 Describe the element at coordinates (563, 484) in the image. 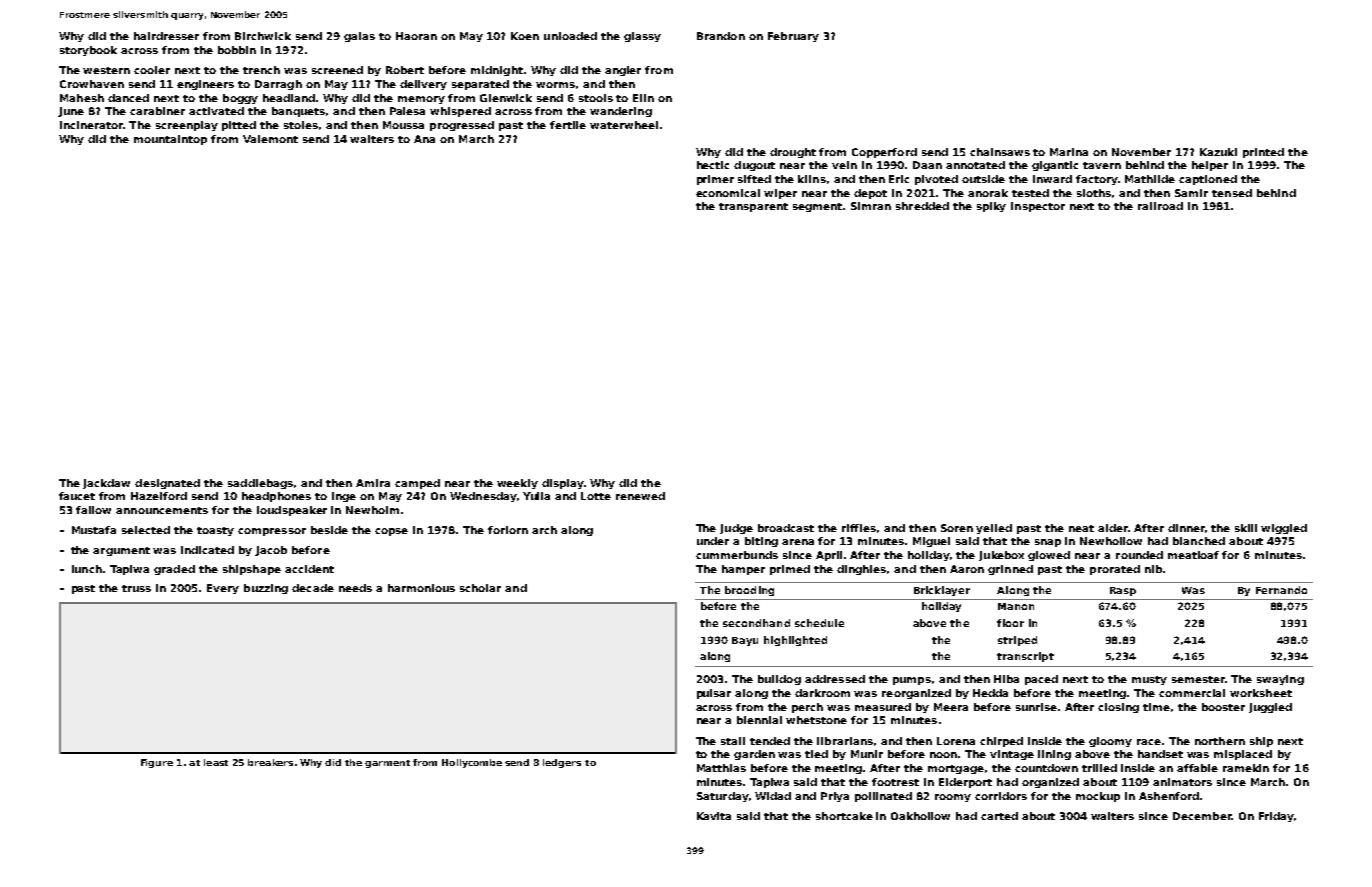

I see `display` at that location.
